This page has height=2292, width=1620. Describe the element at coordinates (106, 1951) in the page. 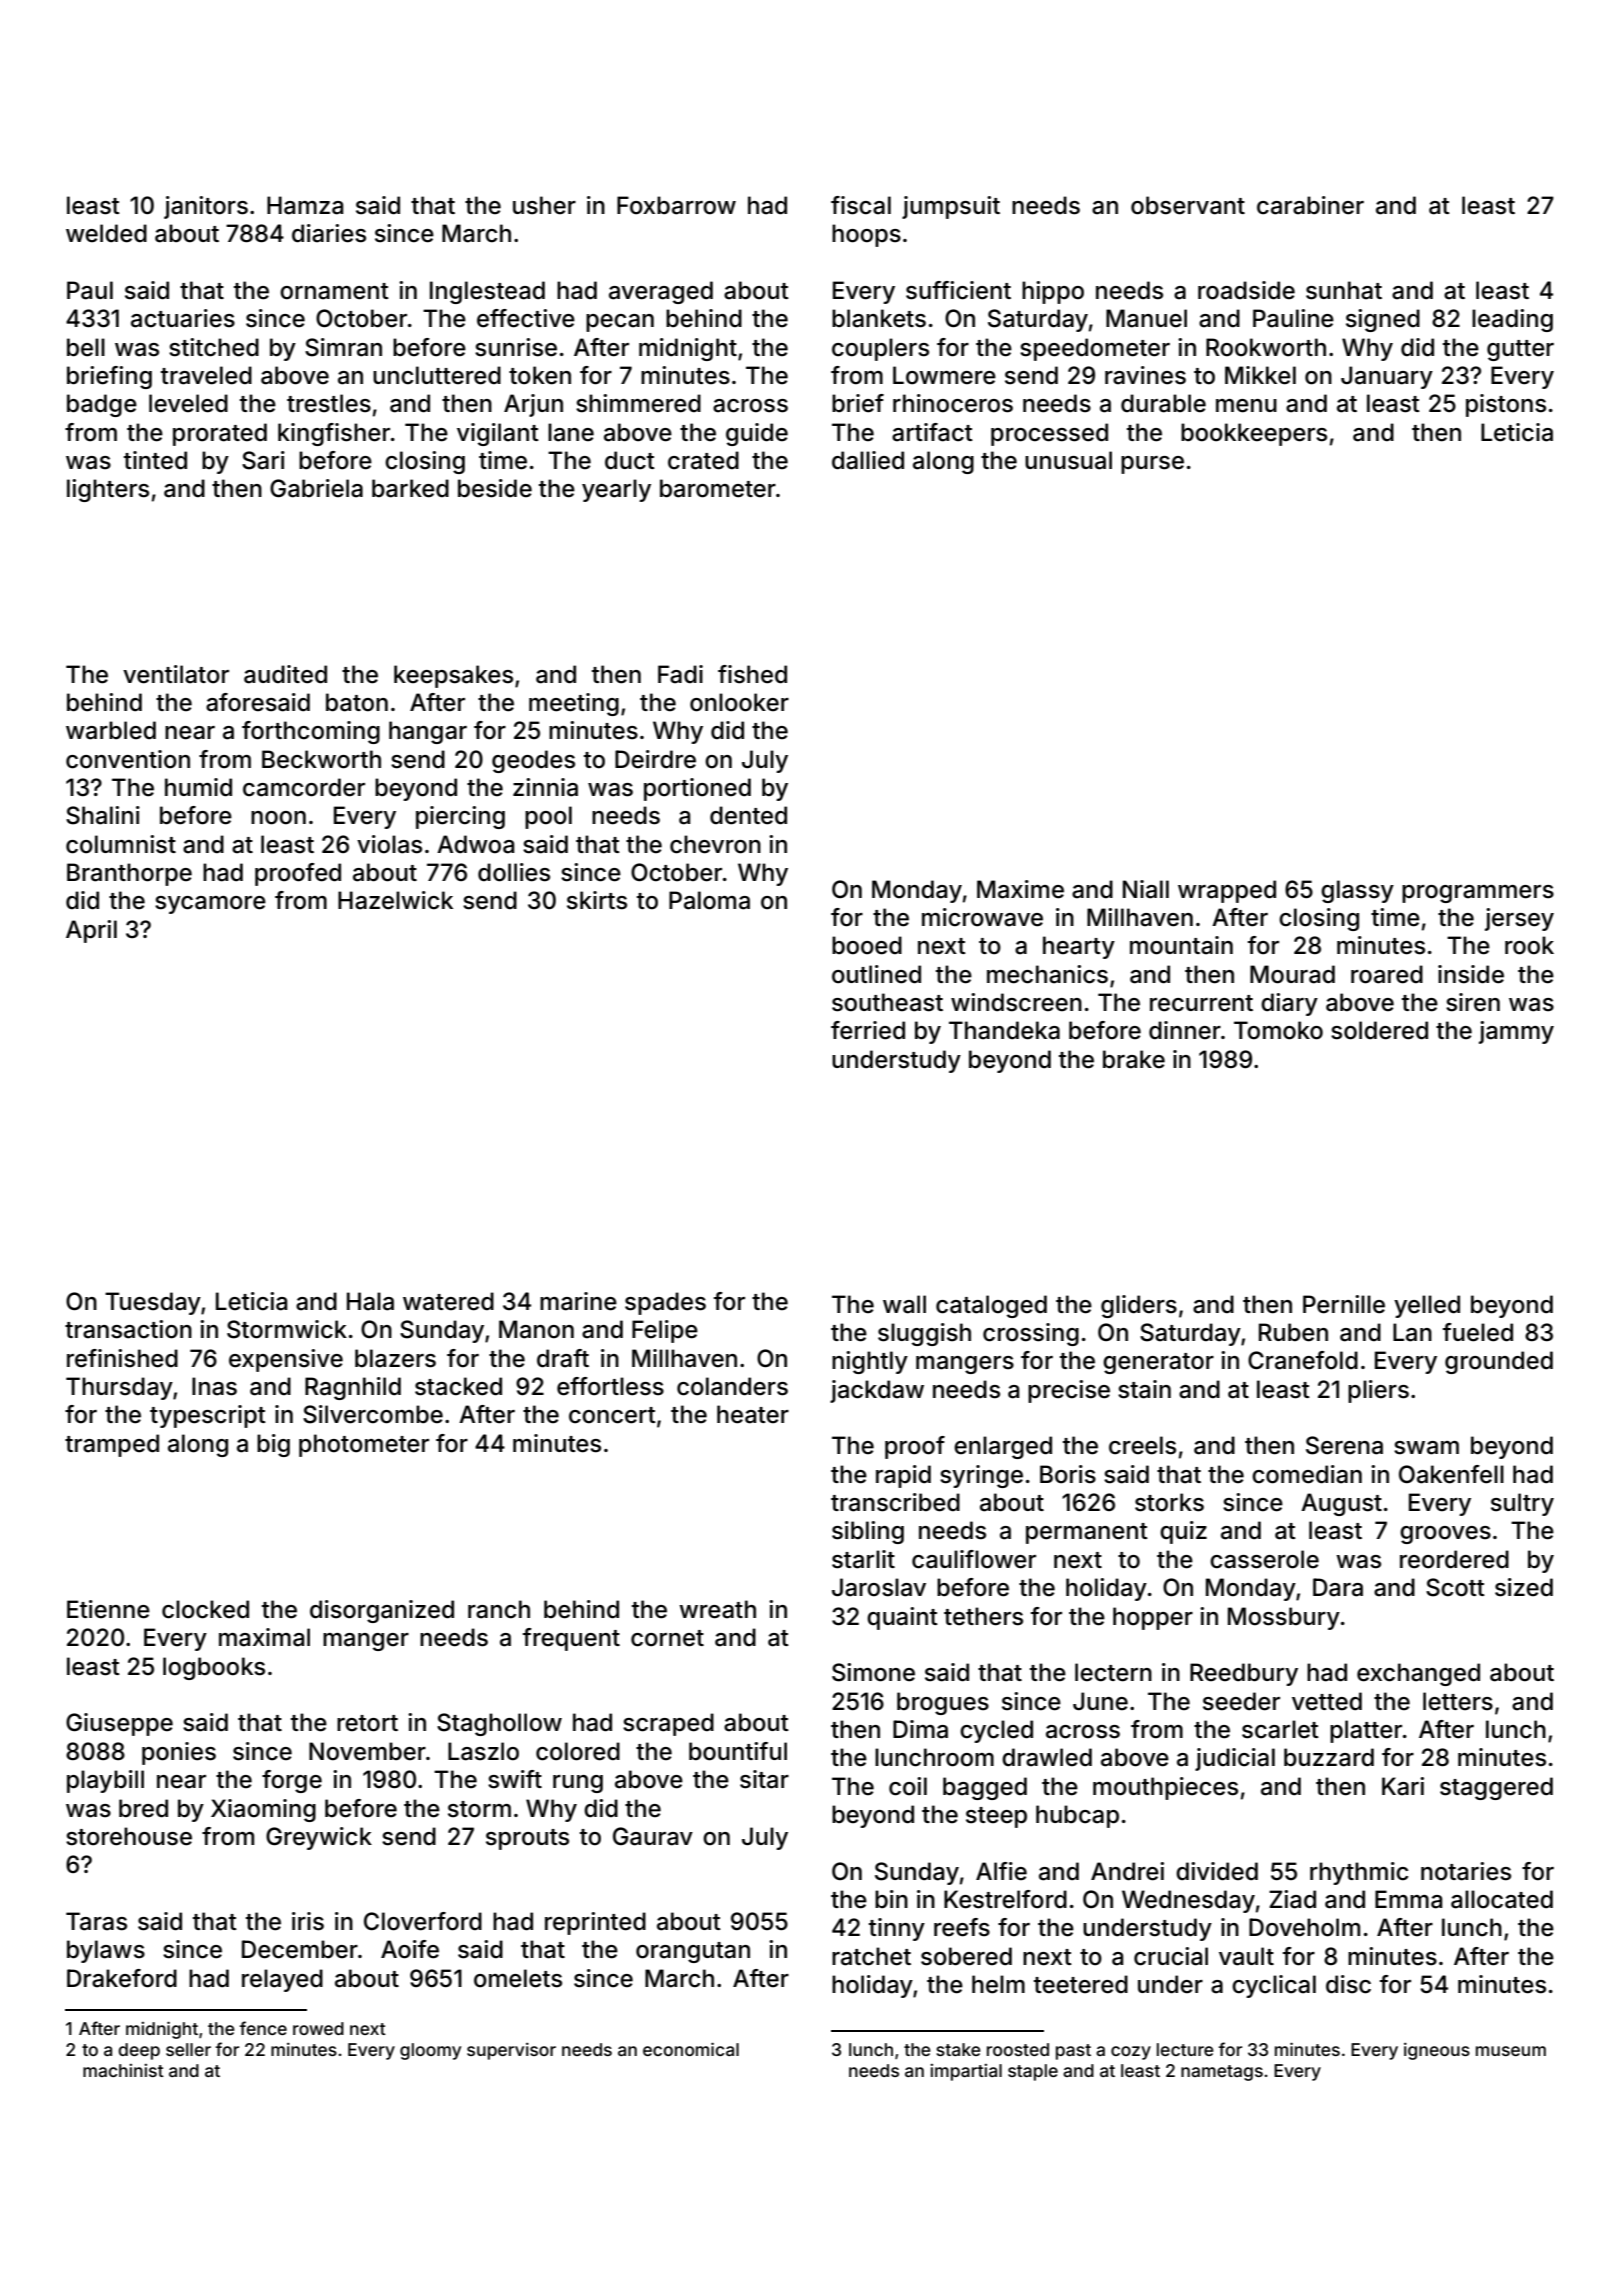

I see `bylaws` at that location.
